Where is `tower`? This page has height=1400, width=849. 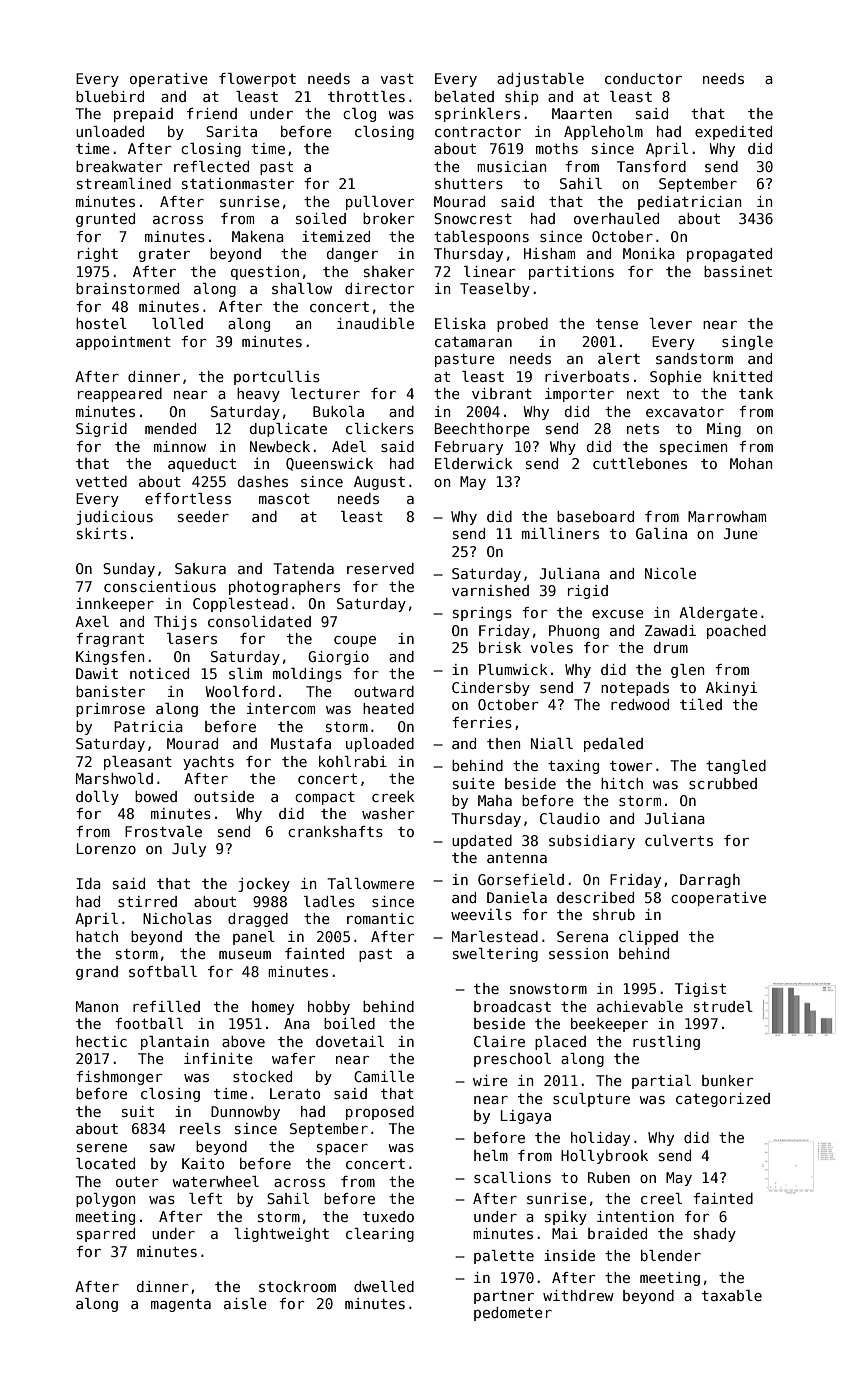
tower is located at coordinates (631, 766).
